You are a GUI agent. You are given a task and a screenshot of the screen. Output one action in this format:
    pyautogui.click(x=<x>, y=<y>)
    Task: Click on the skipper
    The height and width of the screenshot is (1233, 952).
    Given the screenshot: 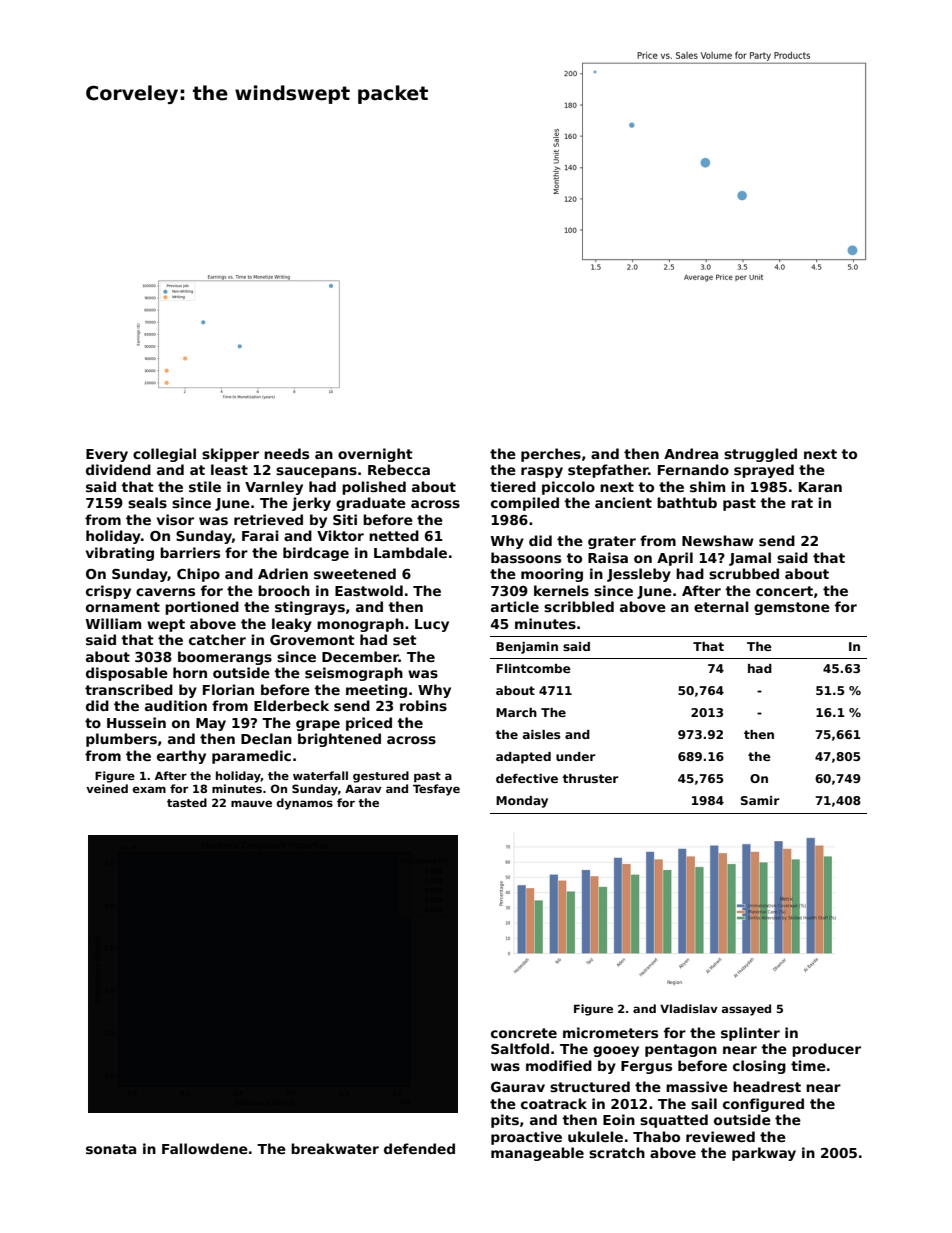 What is the action you would take?
    pyautogui.click(x=230, y=455)
